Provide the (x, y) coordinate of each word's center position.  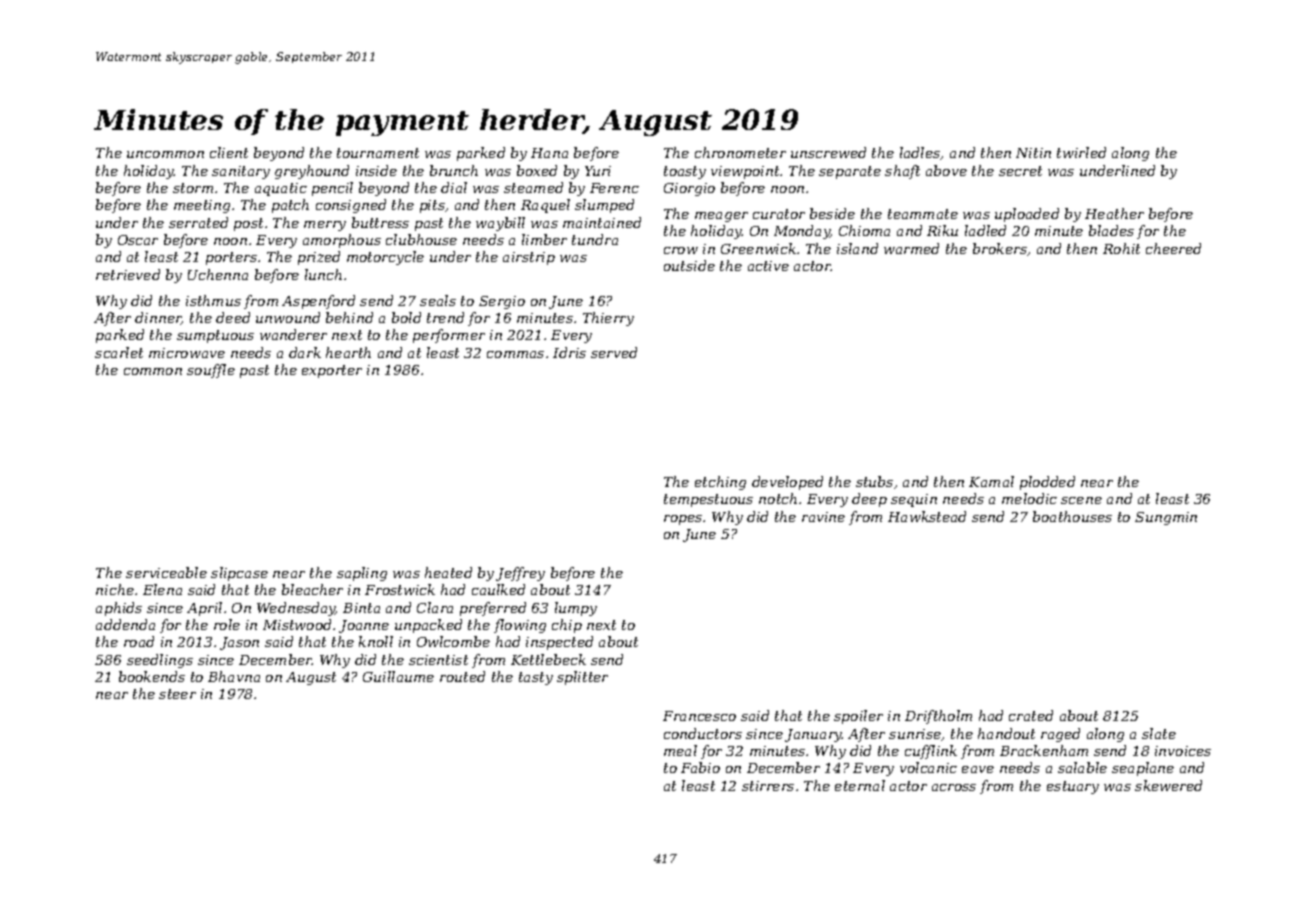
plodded (1047, 483)
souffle (211, 371)
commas (515, 354)
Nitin (1033, 153)
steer (177, 694)
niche (115, 589)
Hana (549, 153)
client (229, 152)
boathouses (1072, 516)
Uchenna (218, 274)
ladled (985, 230)
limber (544, 239)
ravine (823, 517)
